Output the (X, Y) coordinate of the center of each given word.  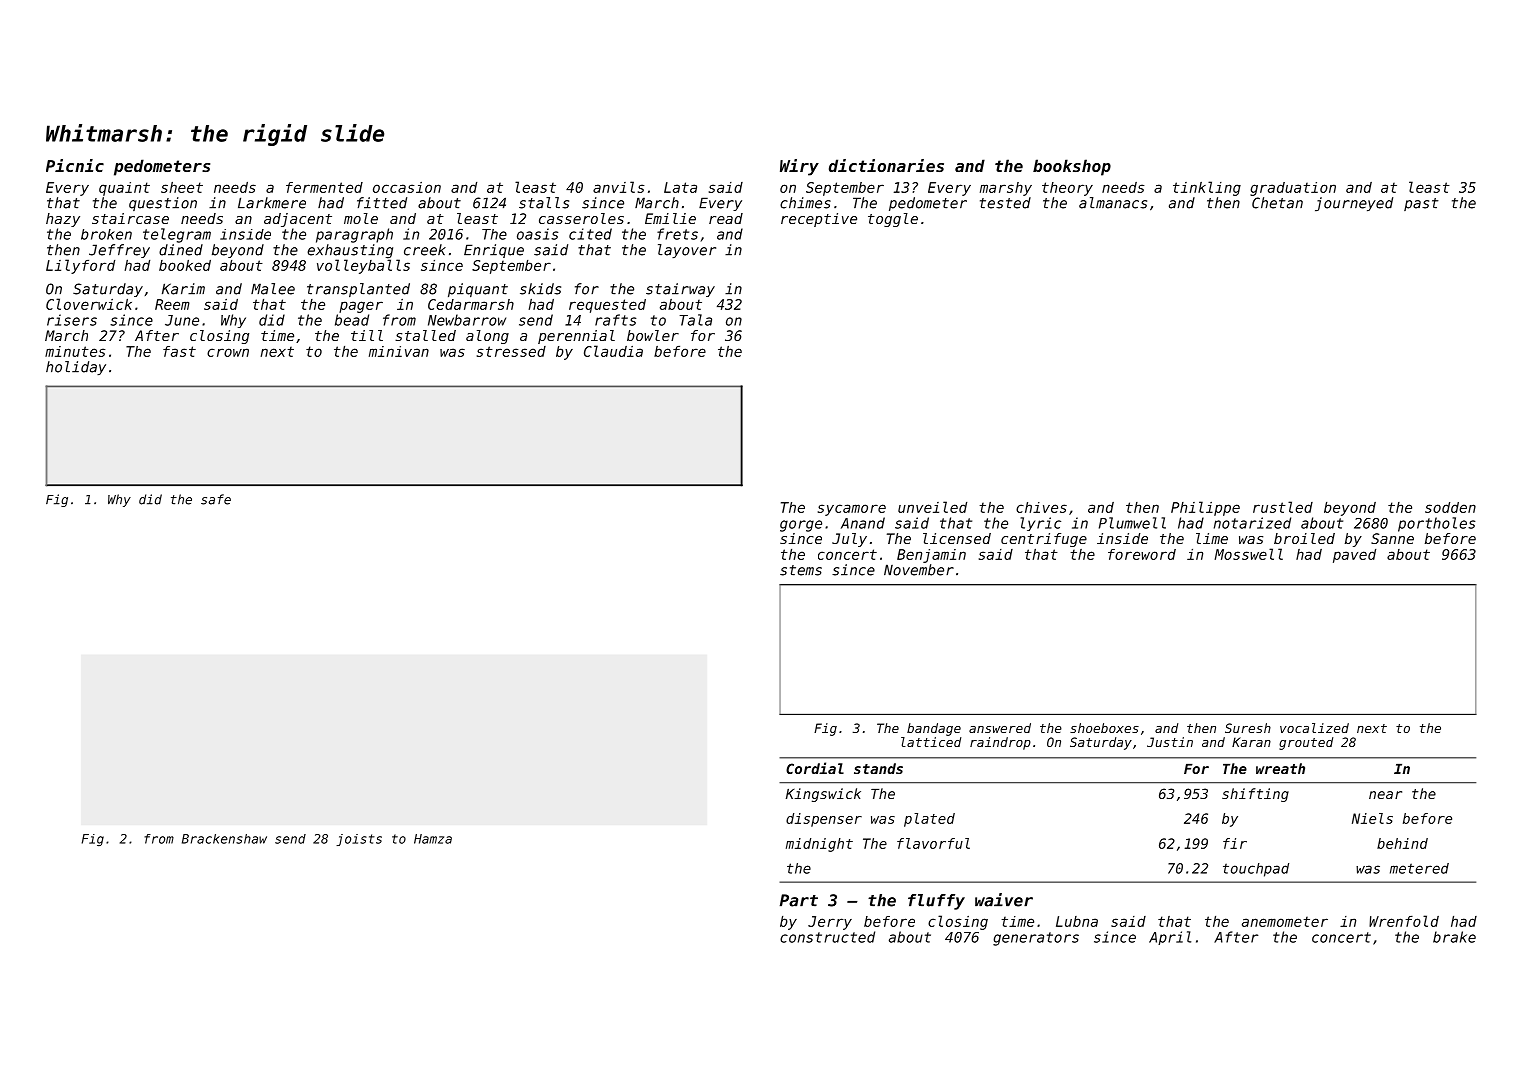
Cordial (815, 768)
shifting (1255, 795)
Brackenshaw (224, 839)
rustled (1283, 507)
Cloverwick (89, 304)
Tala (696, 320)
